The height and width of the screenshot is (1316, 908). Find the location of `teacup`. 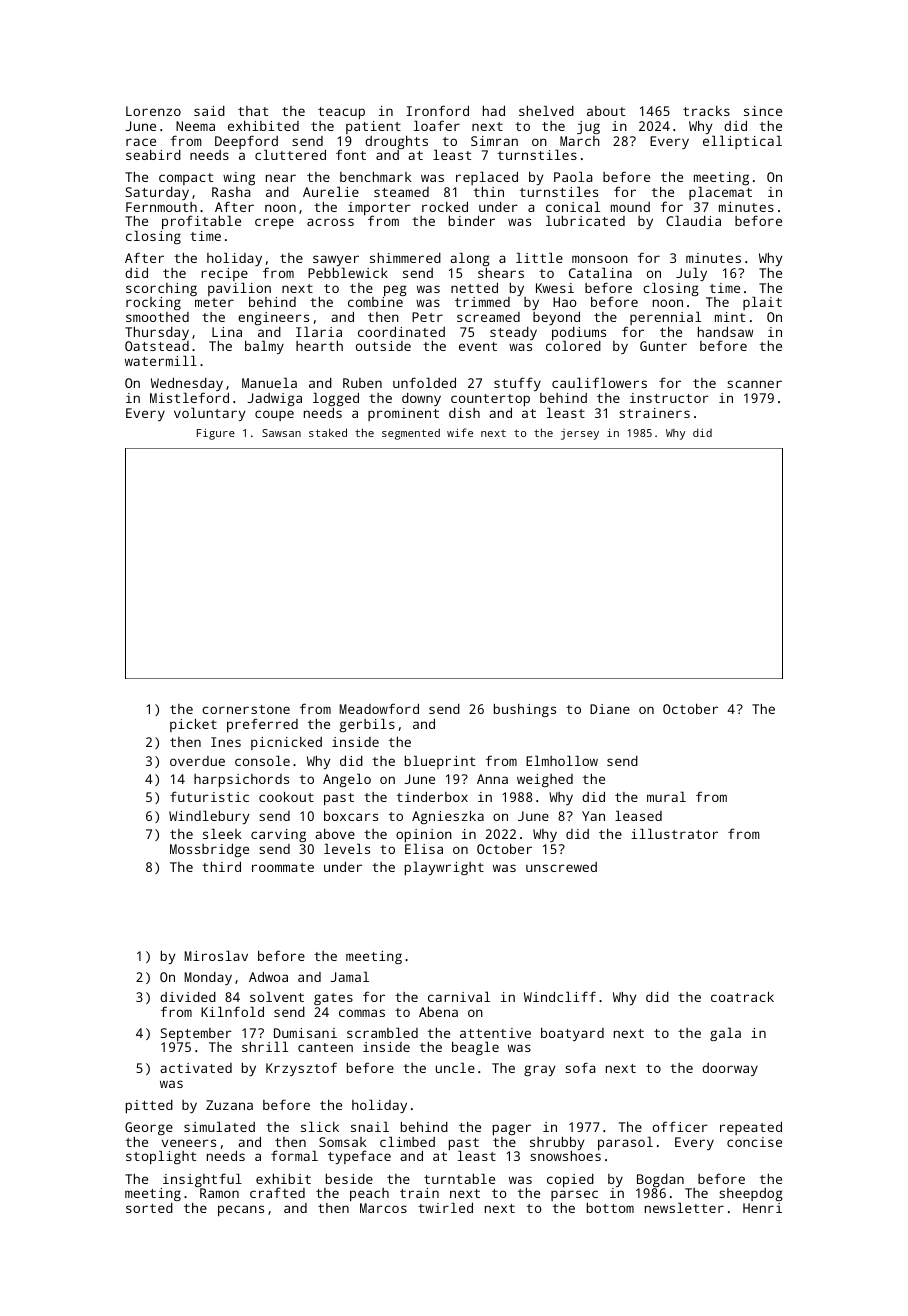

teacup is located at coordinates (341, 113).
